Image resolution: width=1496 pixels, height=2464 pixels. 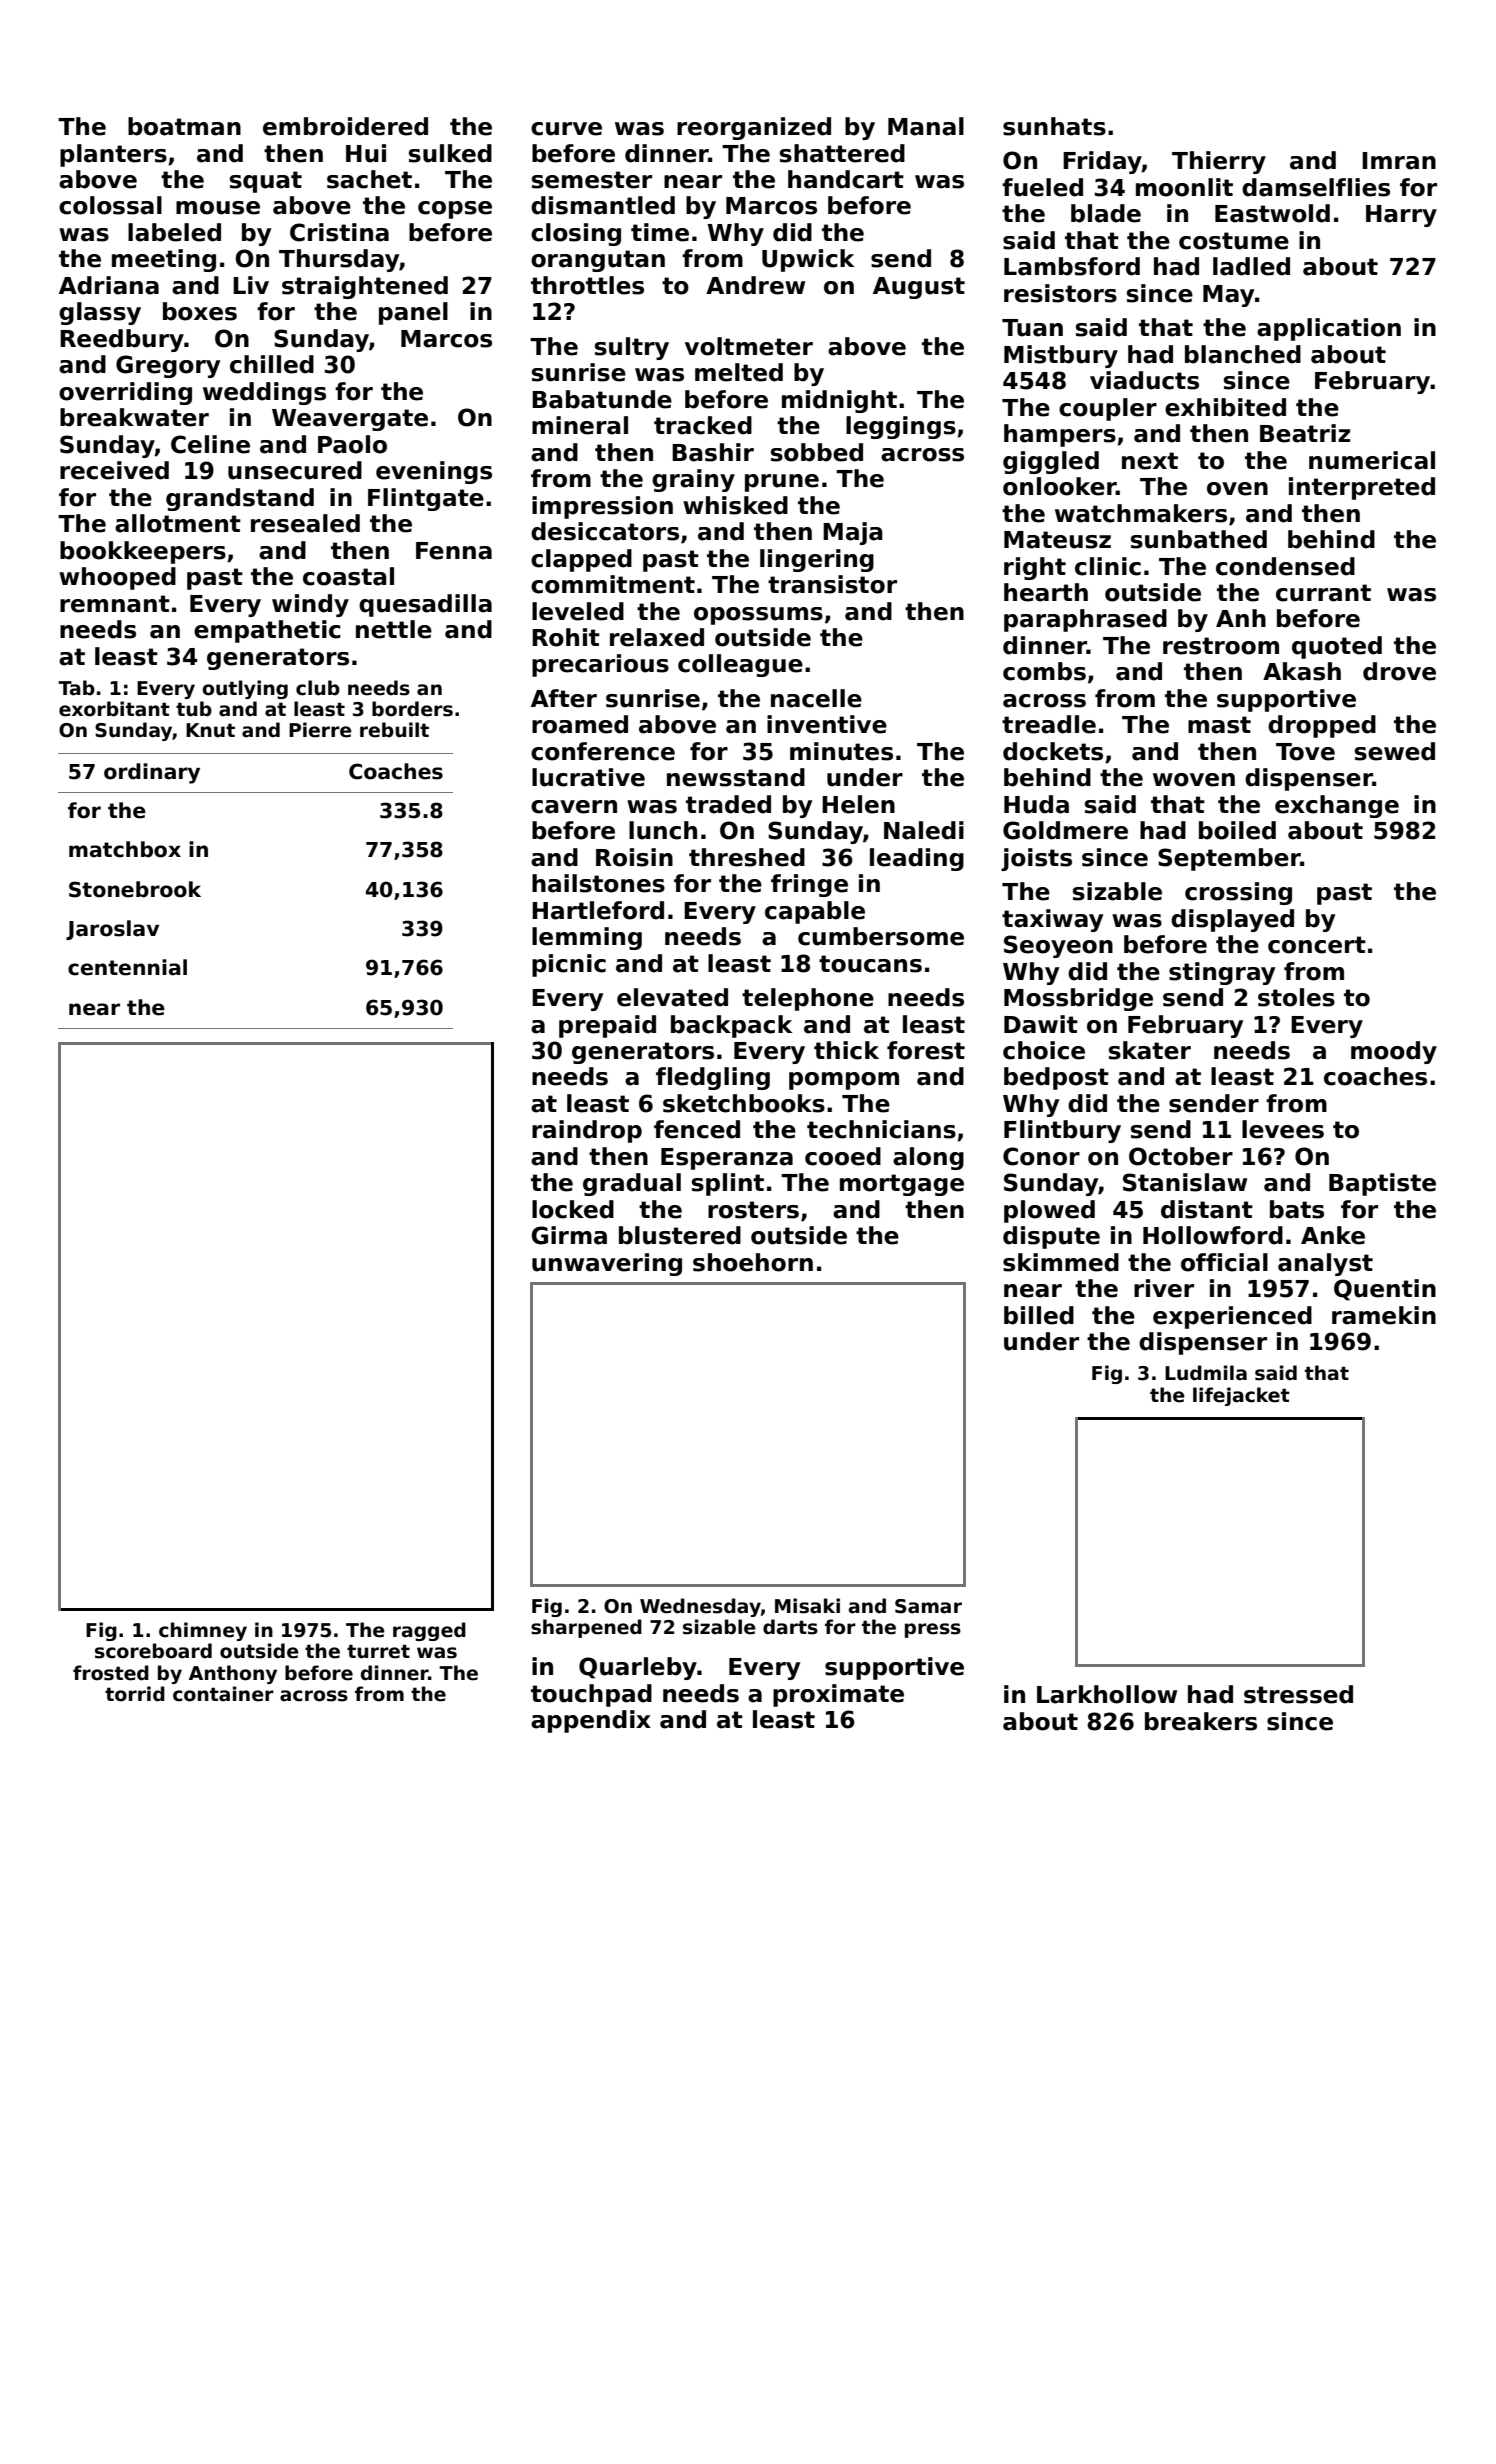 I want to click on torrid, so click(x=135, y=1694).
